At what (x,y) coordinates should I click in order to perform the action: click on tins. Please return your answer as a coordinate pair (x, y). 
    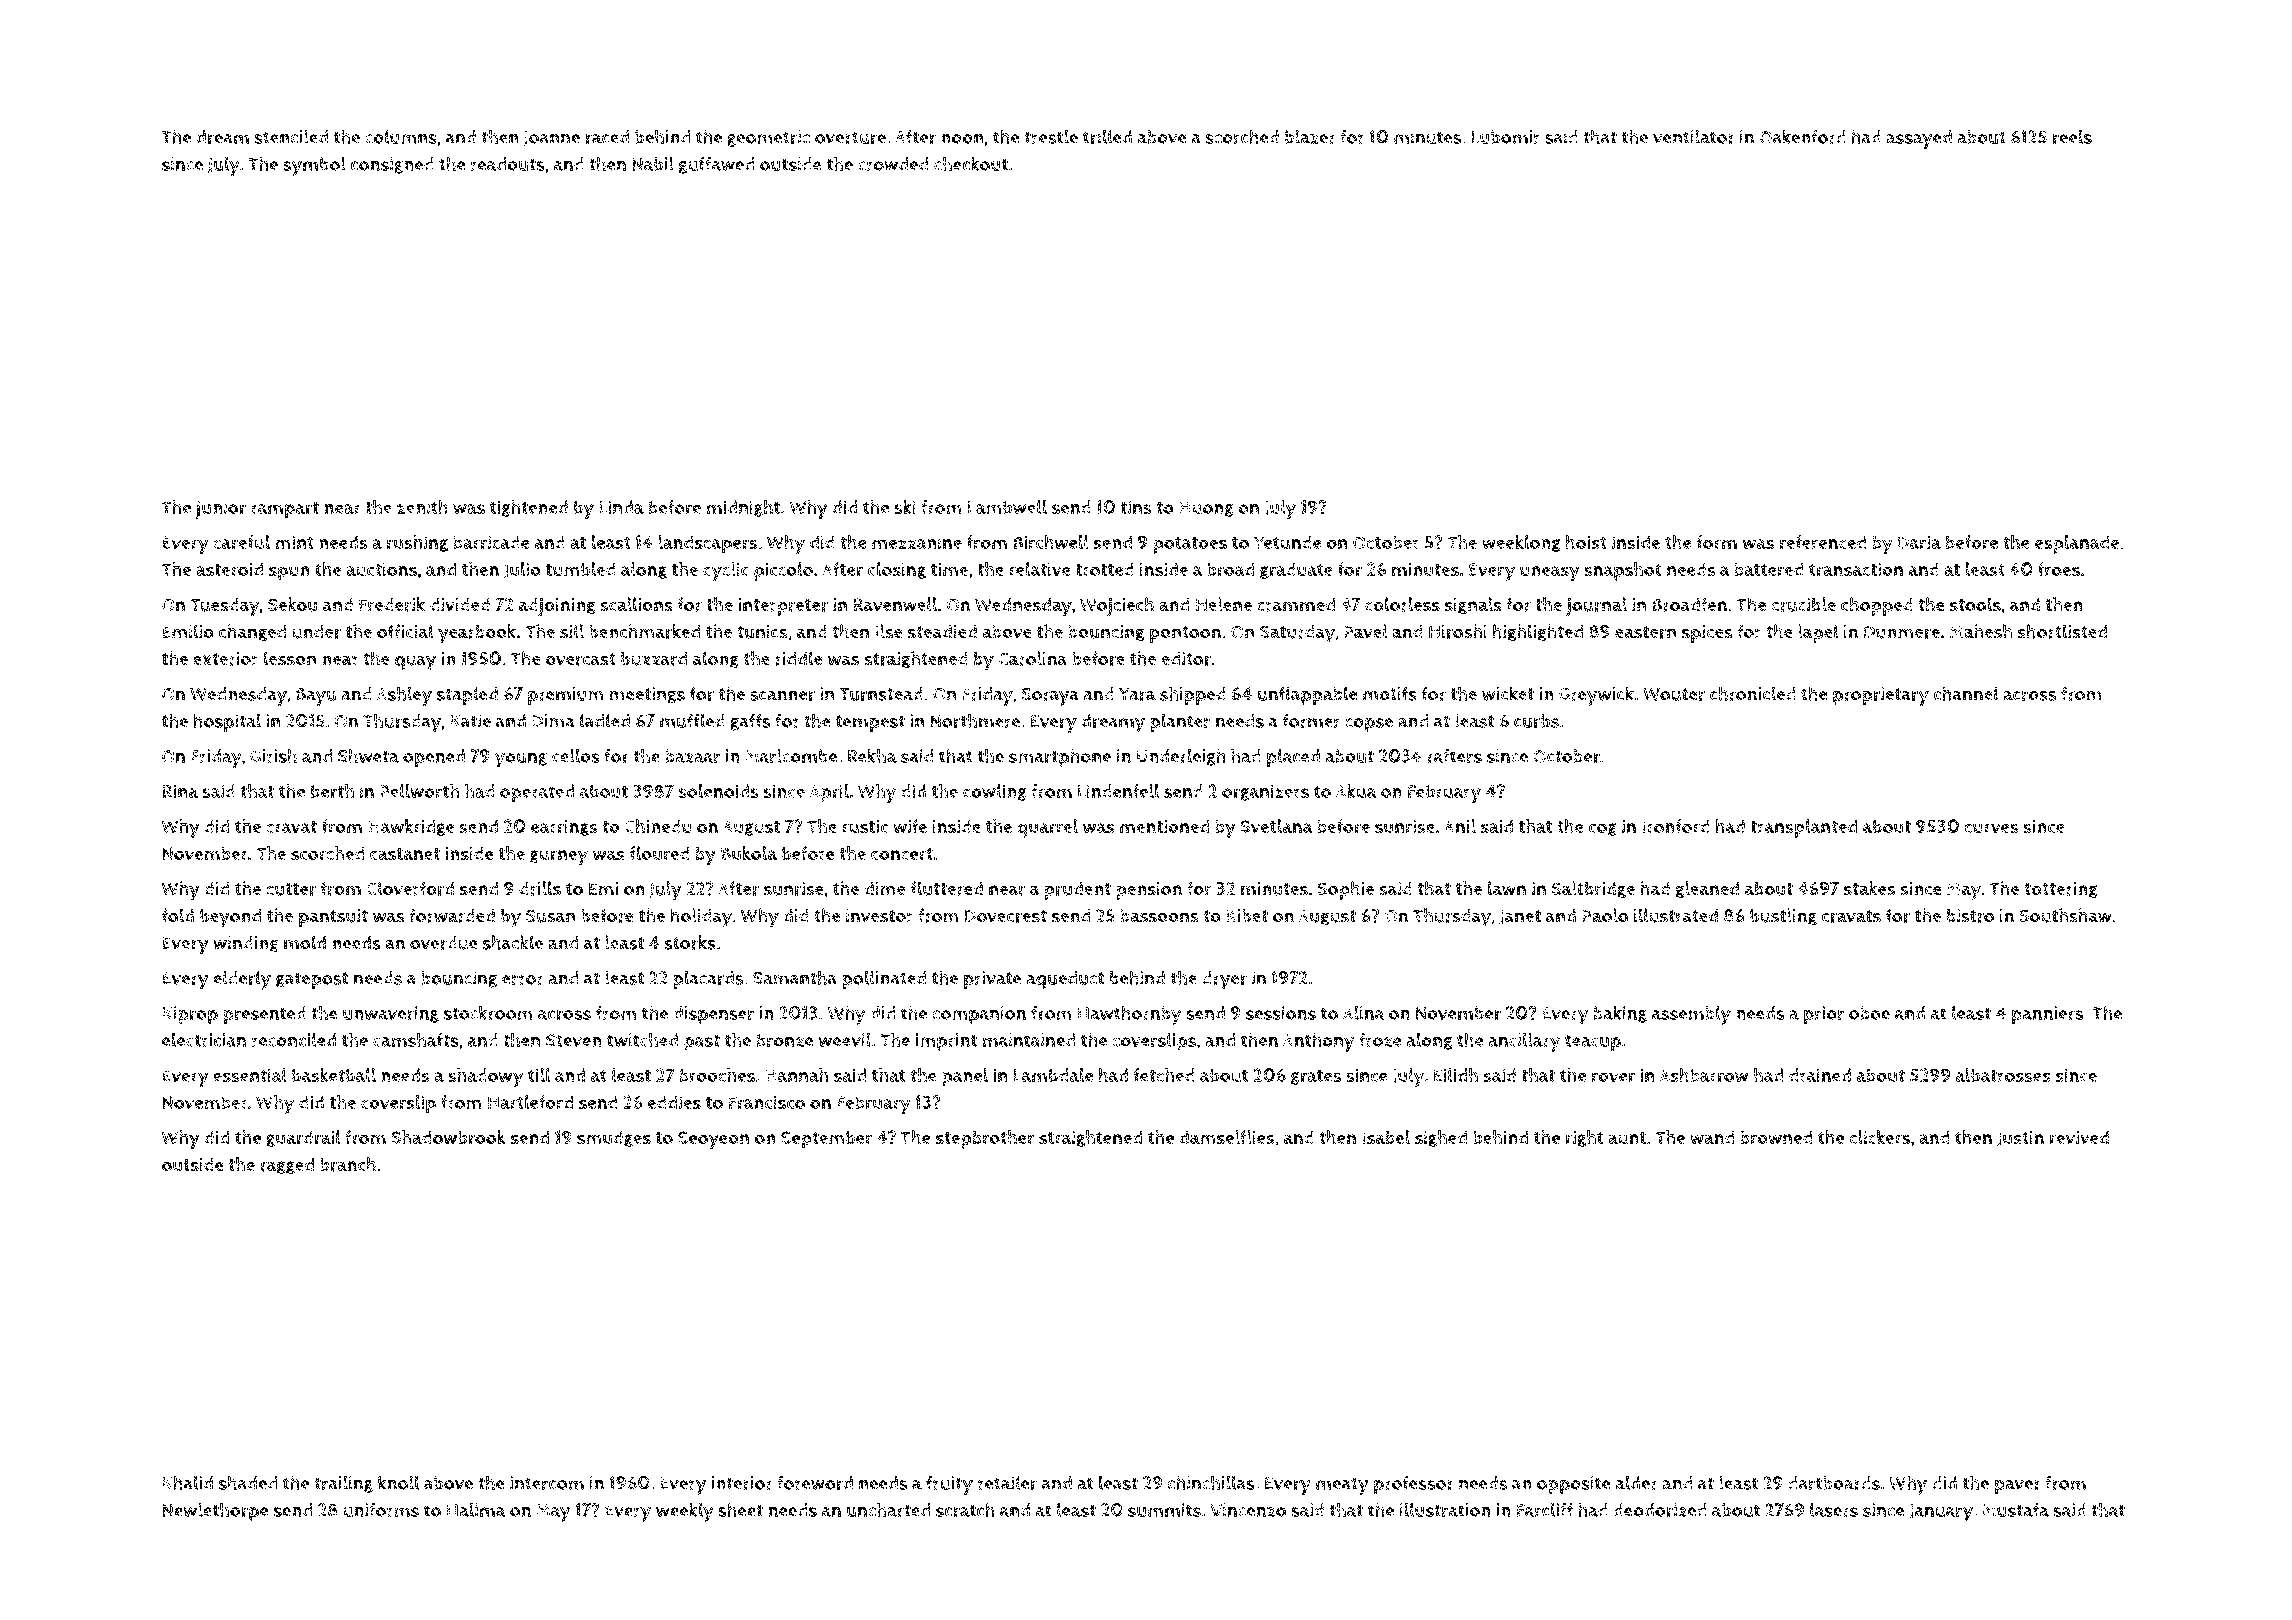
    Looking at the image, I should click on (1136, 507).
